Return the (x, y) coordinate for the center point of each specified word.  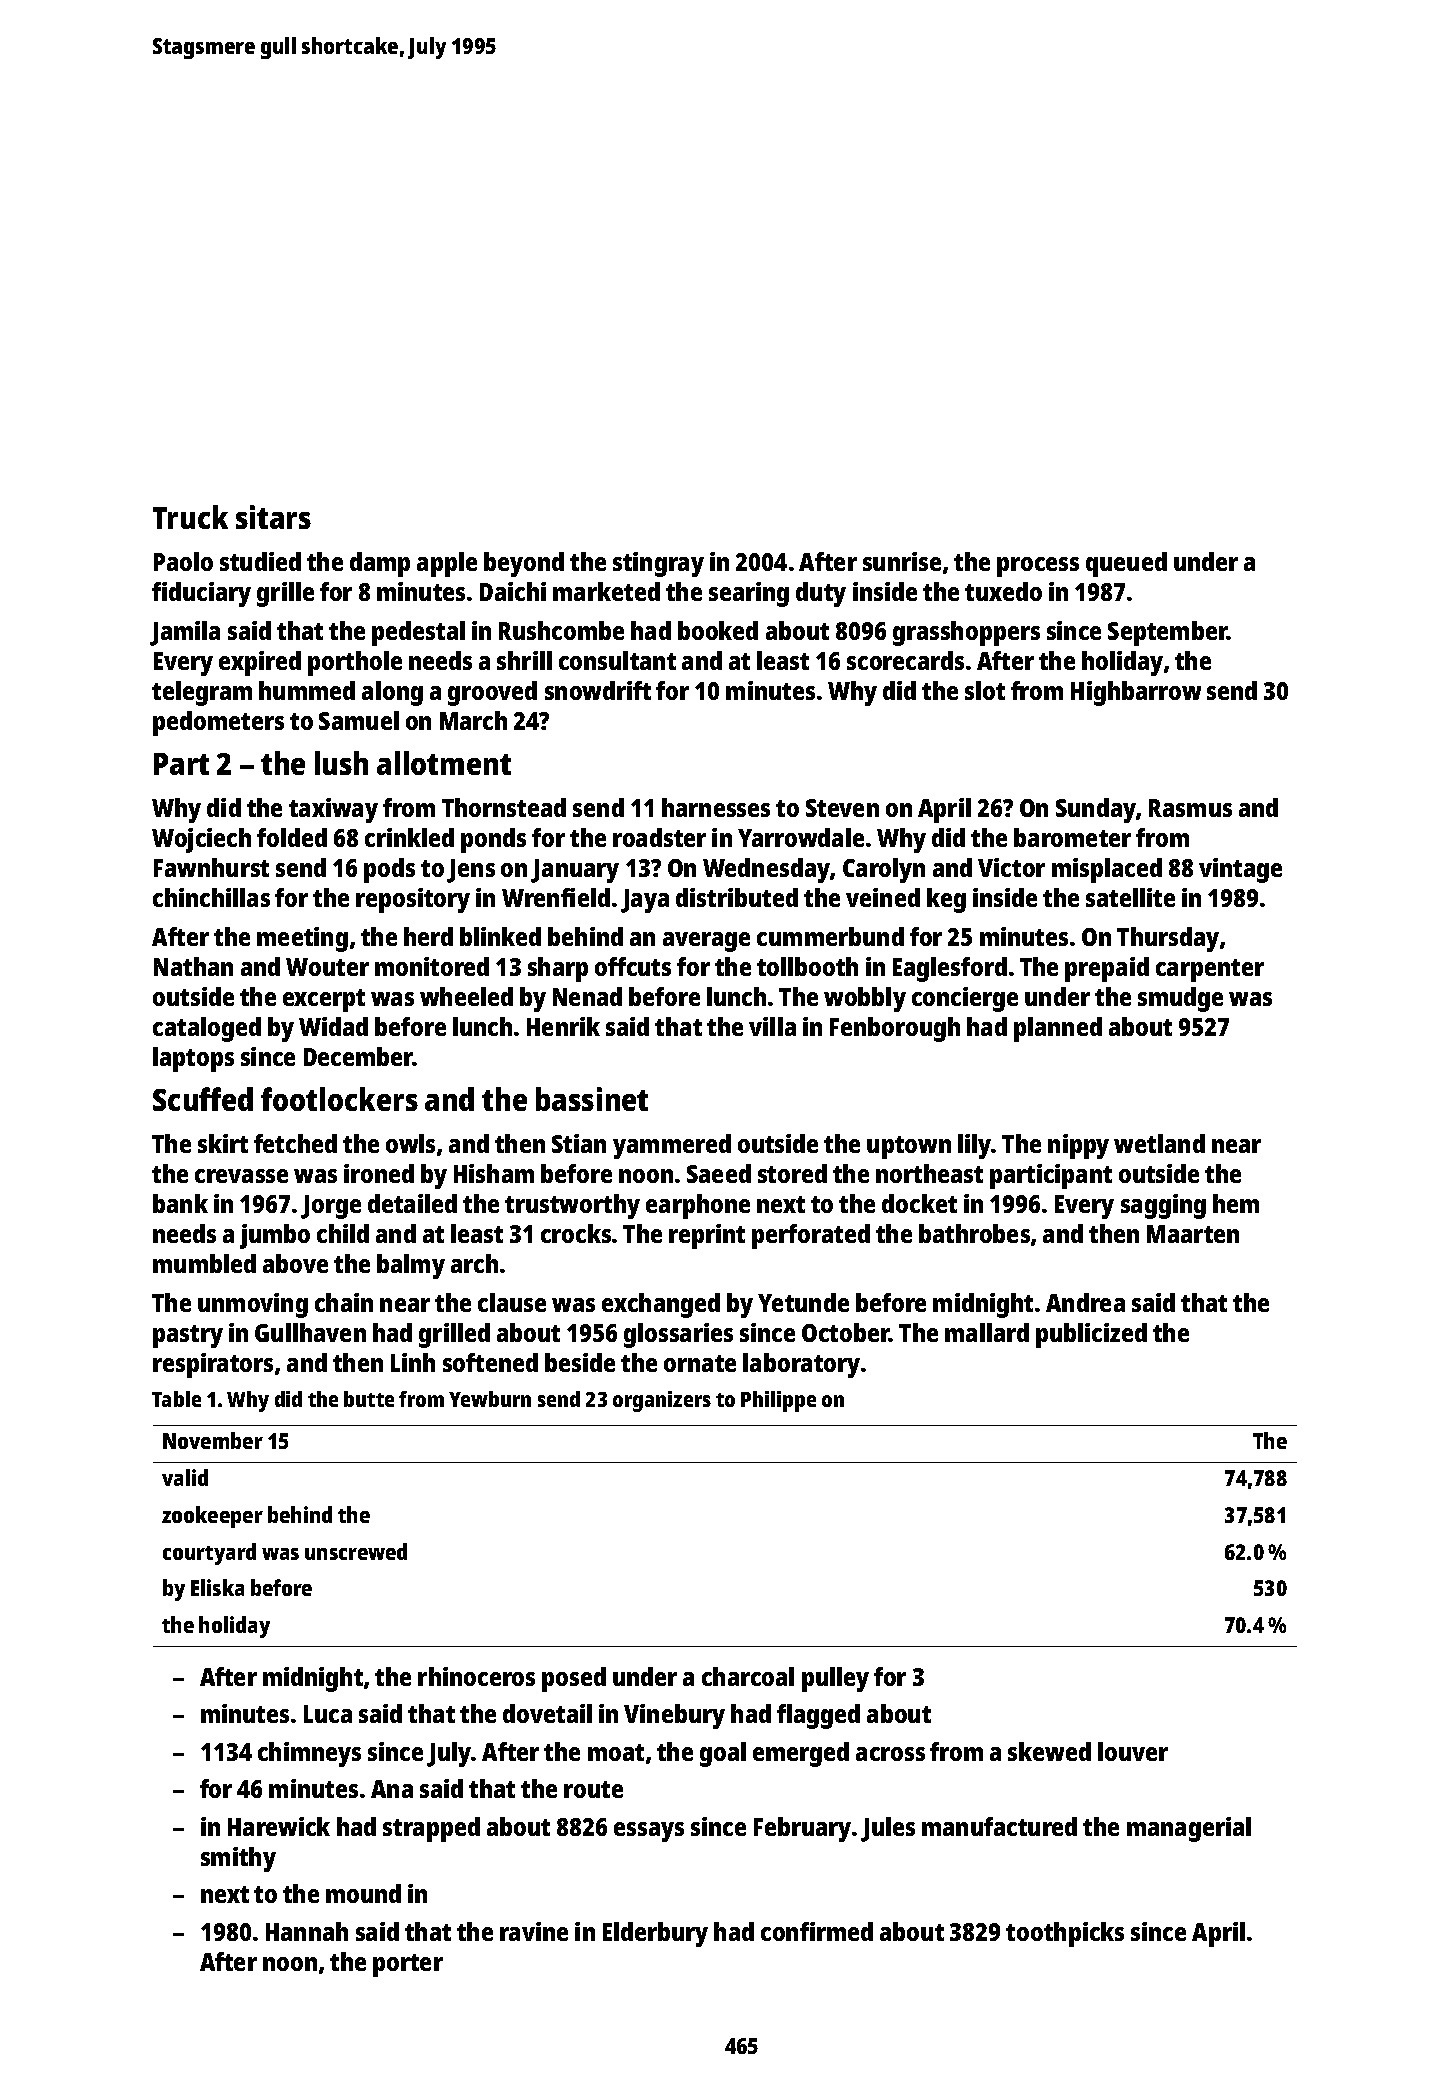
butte (369, 1399)
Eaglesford (950, 969)
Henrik (563, 1026)
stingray (658, 564)
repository (413, 900)
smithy (238, 1859)
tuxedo (1003, 591)
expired (260, 663)
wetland (1159, 1143)
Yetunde (803, 1302)
